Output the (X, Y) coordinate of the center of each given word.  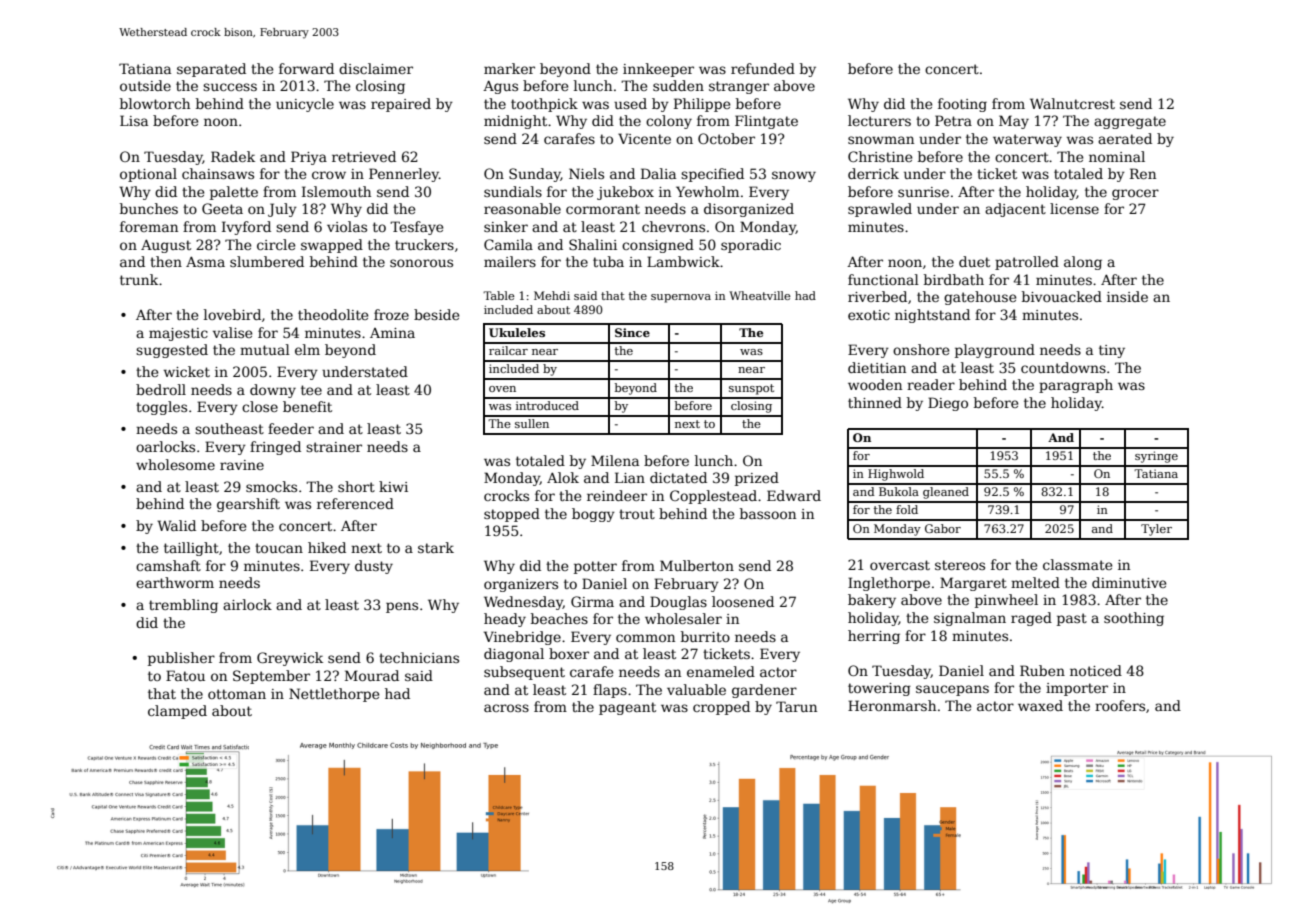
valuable (696, 689)
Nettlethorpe (334, 695)
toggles (161, 408)
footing (962, 105)
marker (509, 68)
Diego (948, 404)
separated (211, 70)
